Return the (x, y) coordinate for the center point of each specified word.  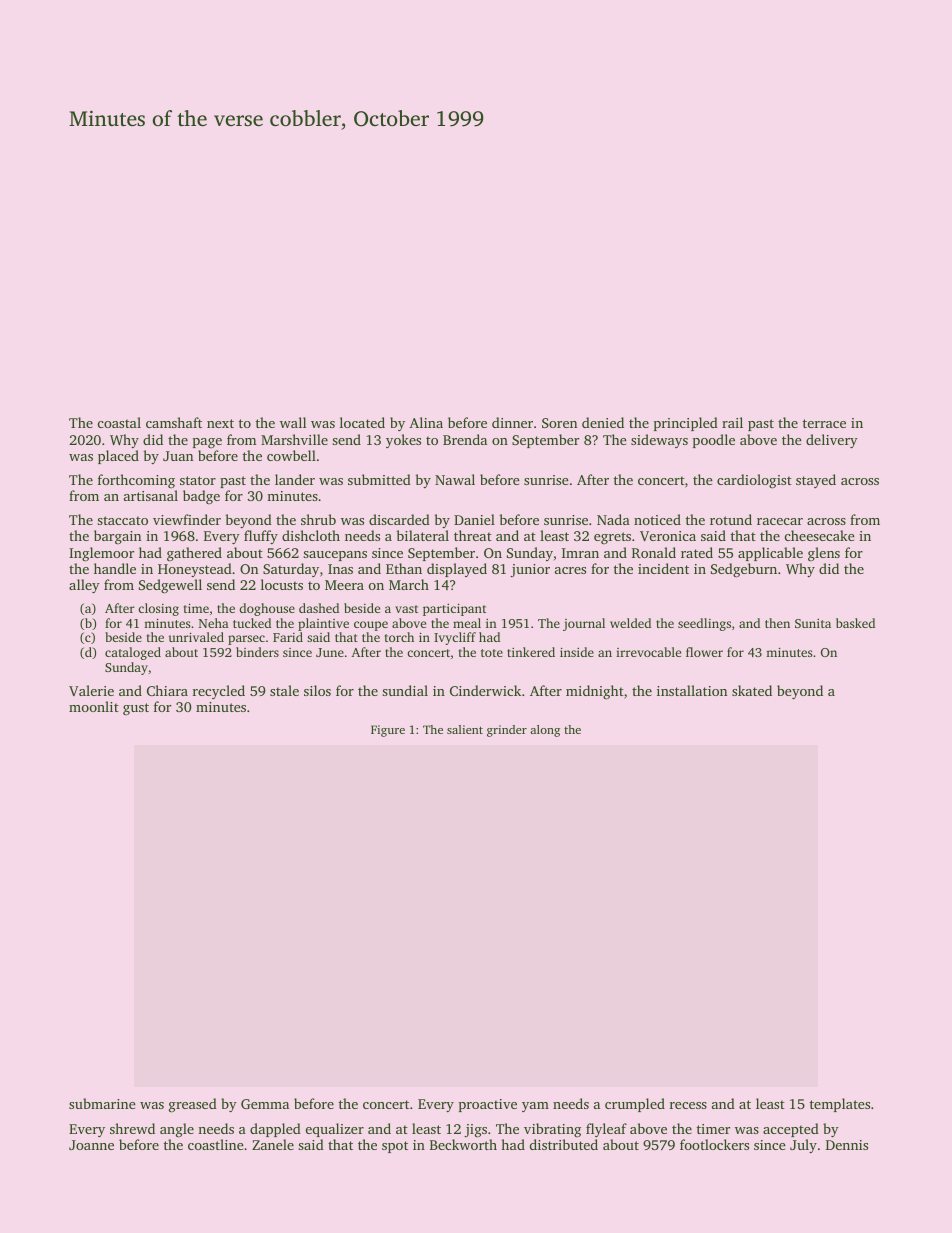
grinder (507, 731)
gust (136, 709)
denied (603, 422)
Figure (388, 731)
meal (467, 623)
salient (465, 729)
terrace (824, 423)
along (545, 731)
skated (752, 690)
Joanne (91, 1145)
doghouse (267, 609)
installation (692, 690)
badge (201, 497)
